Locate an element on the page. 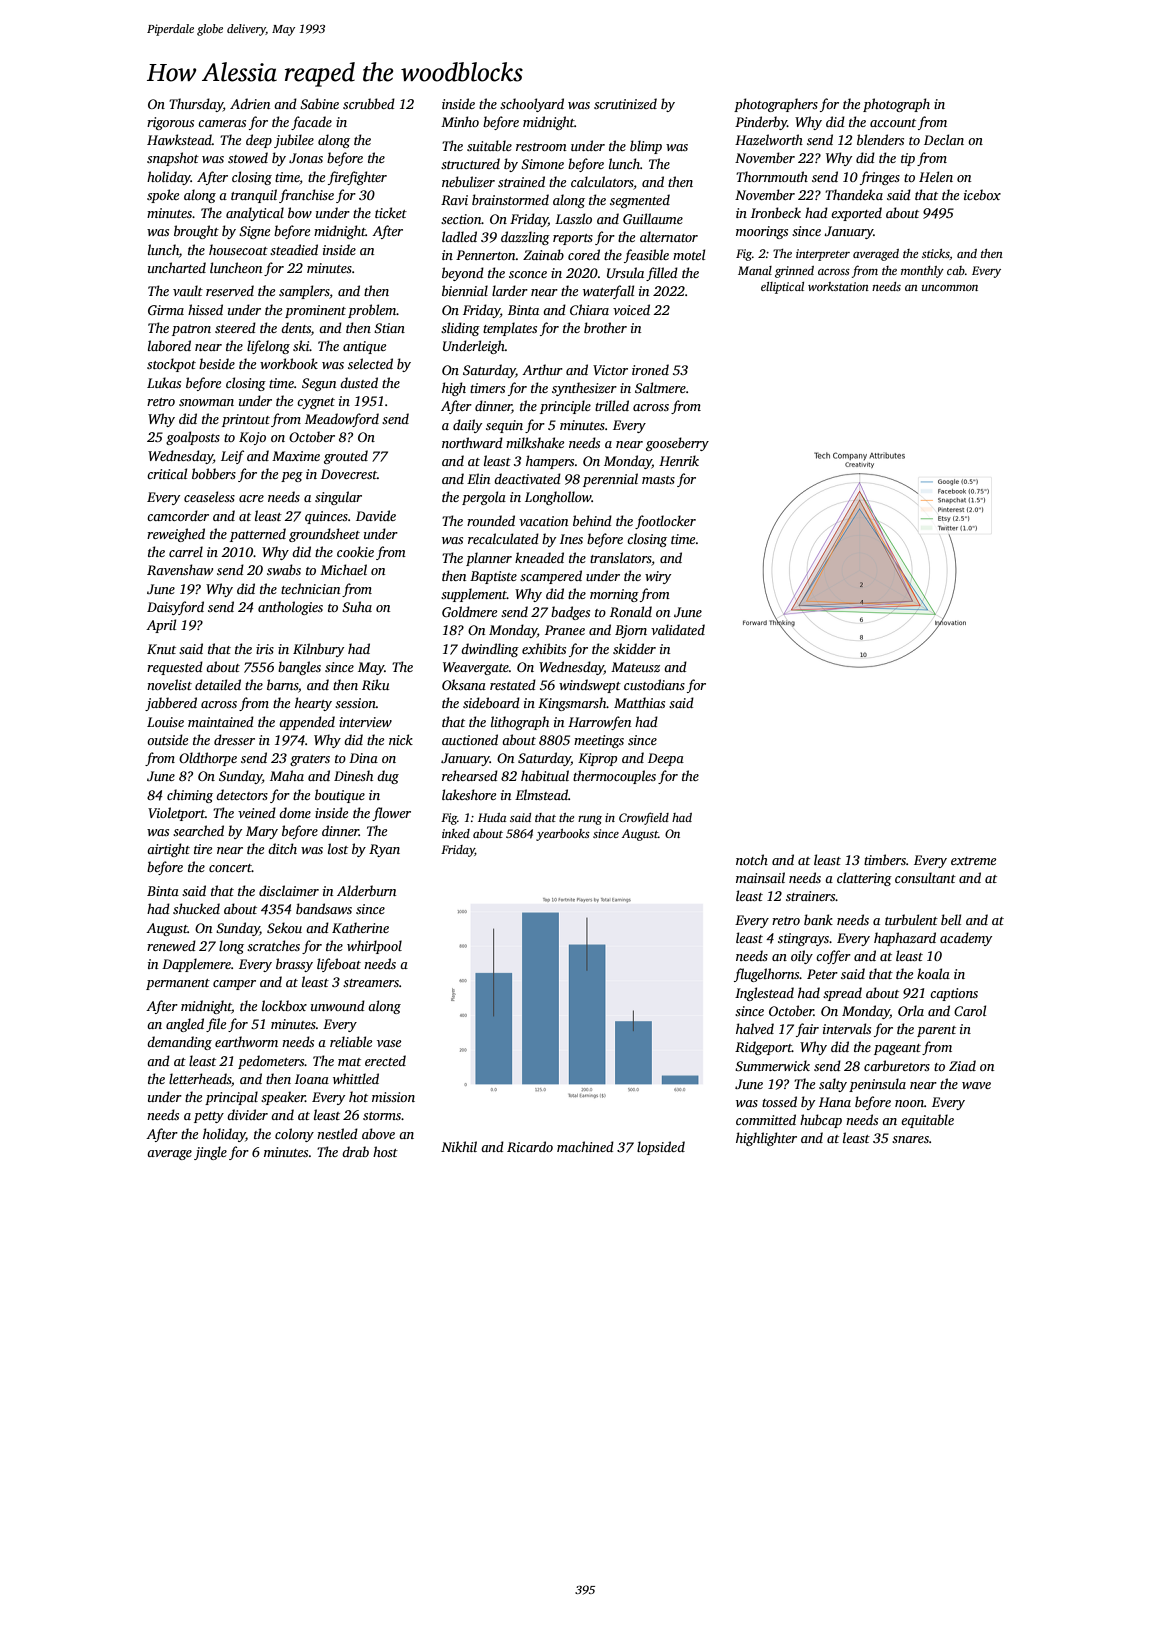 This document has width=1151, height=1628. facade is located at coordinates (311, 123).
